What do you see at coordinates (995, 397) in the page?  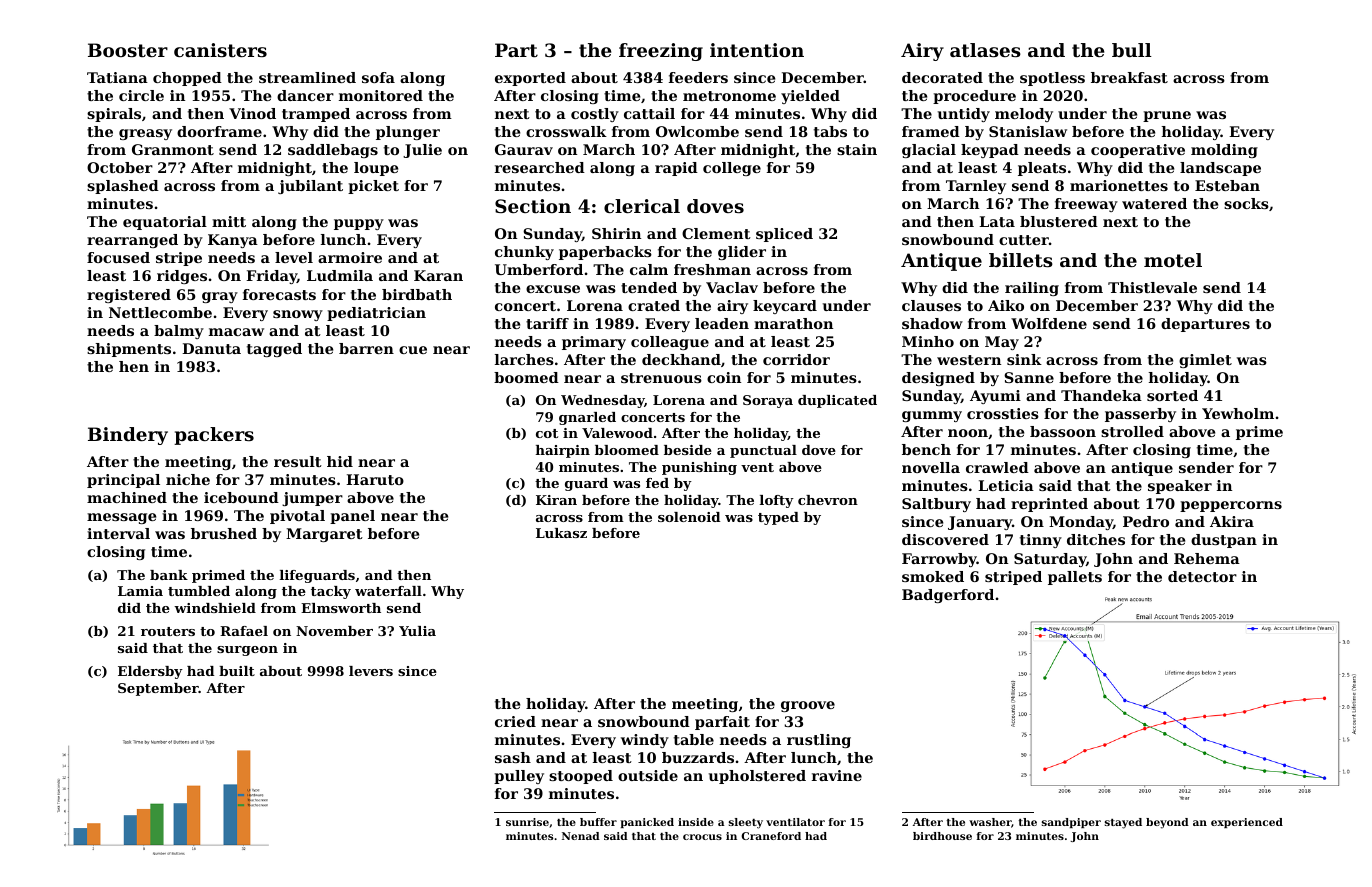 I see `Ayumi` at bounding box center [995, 397].
